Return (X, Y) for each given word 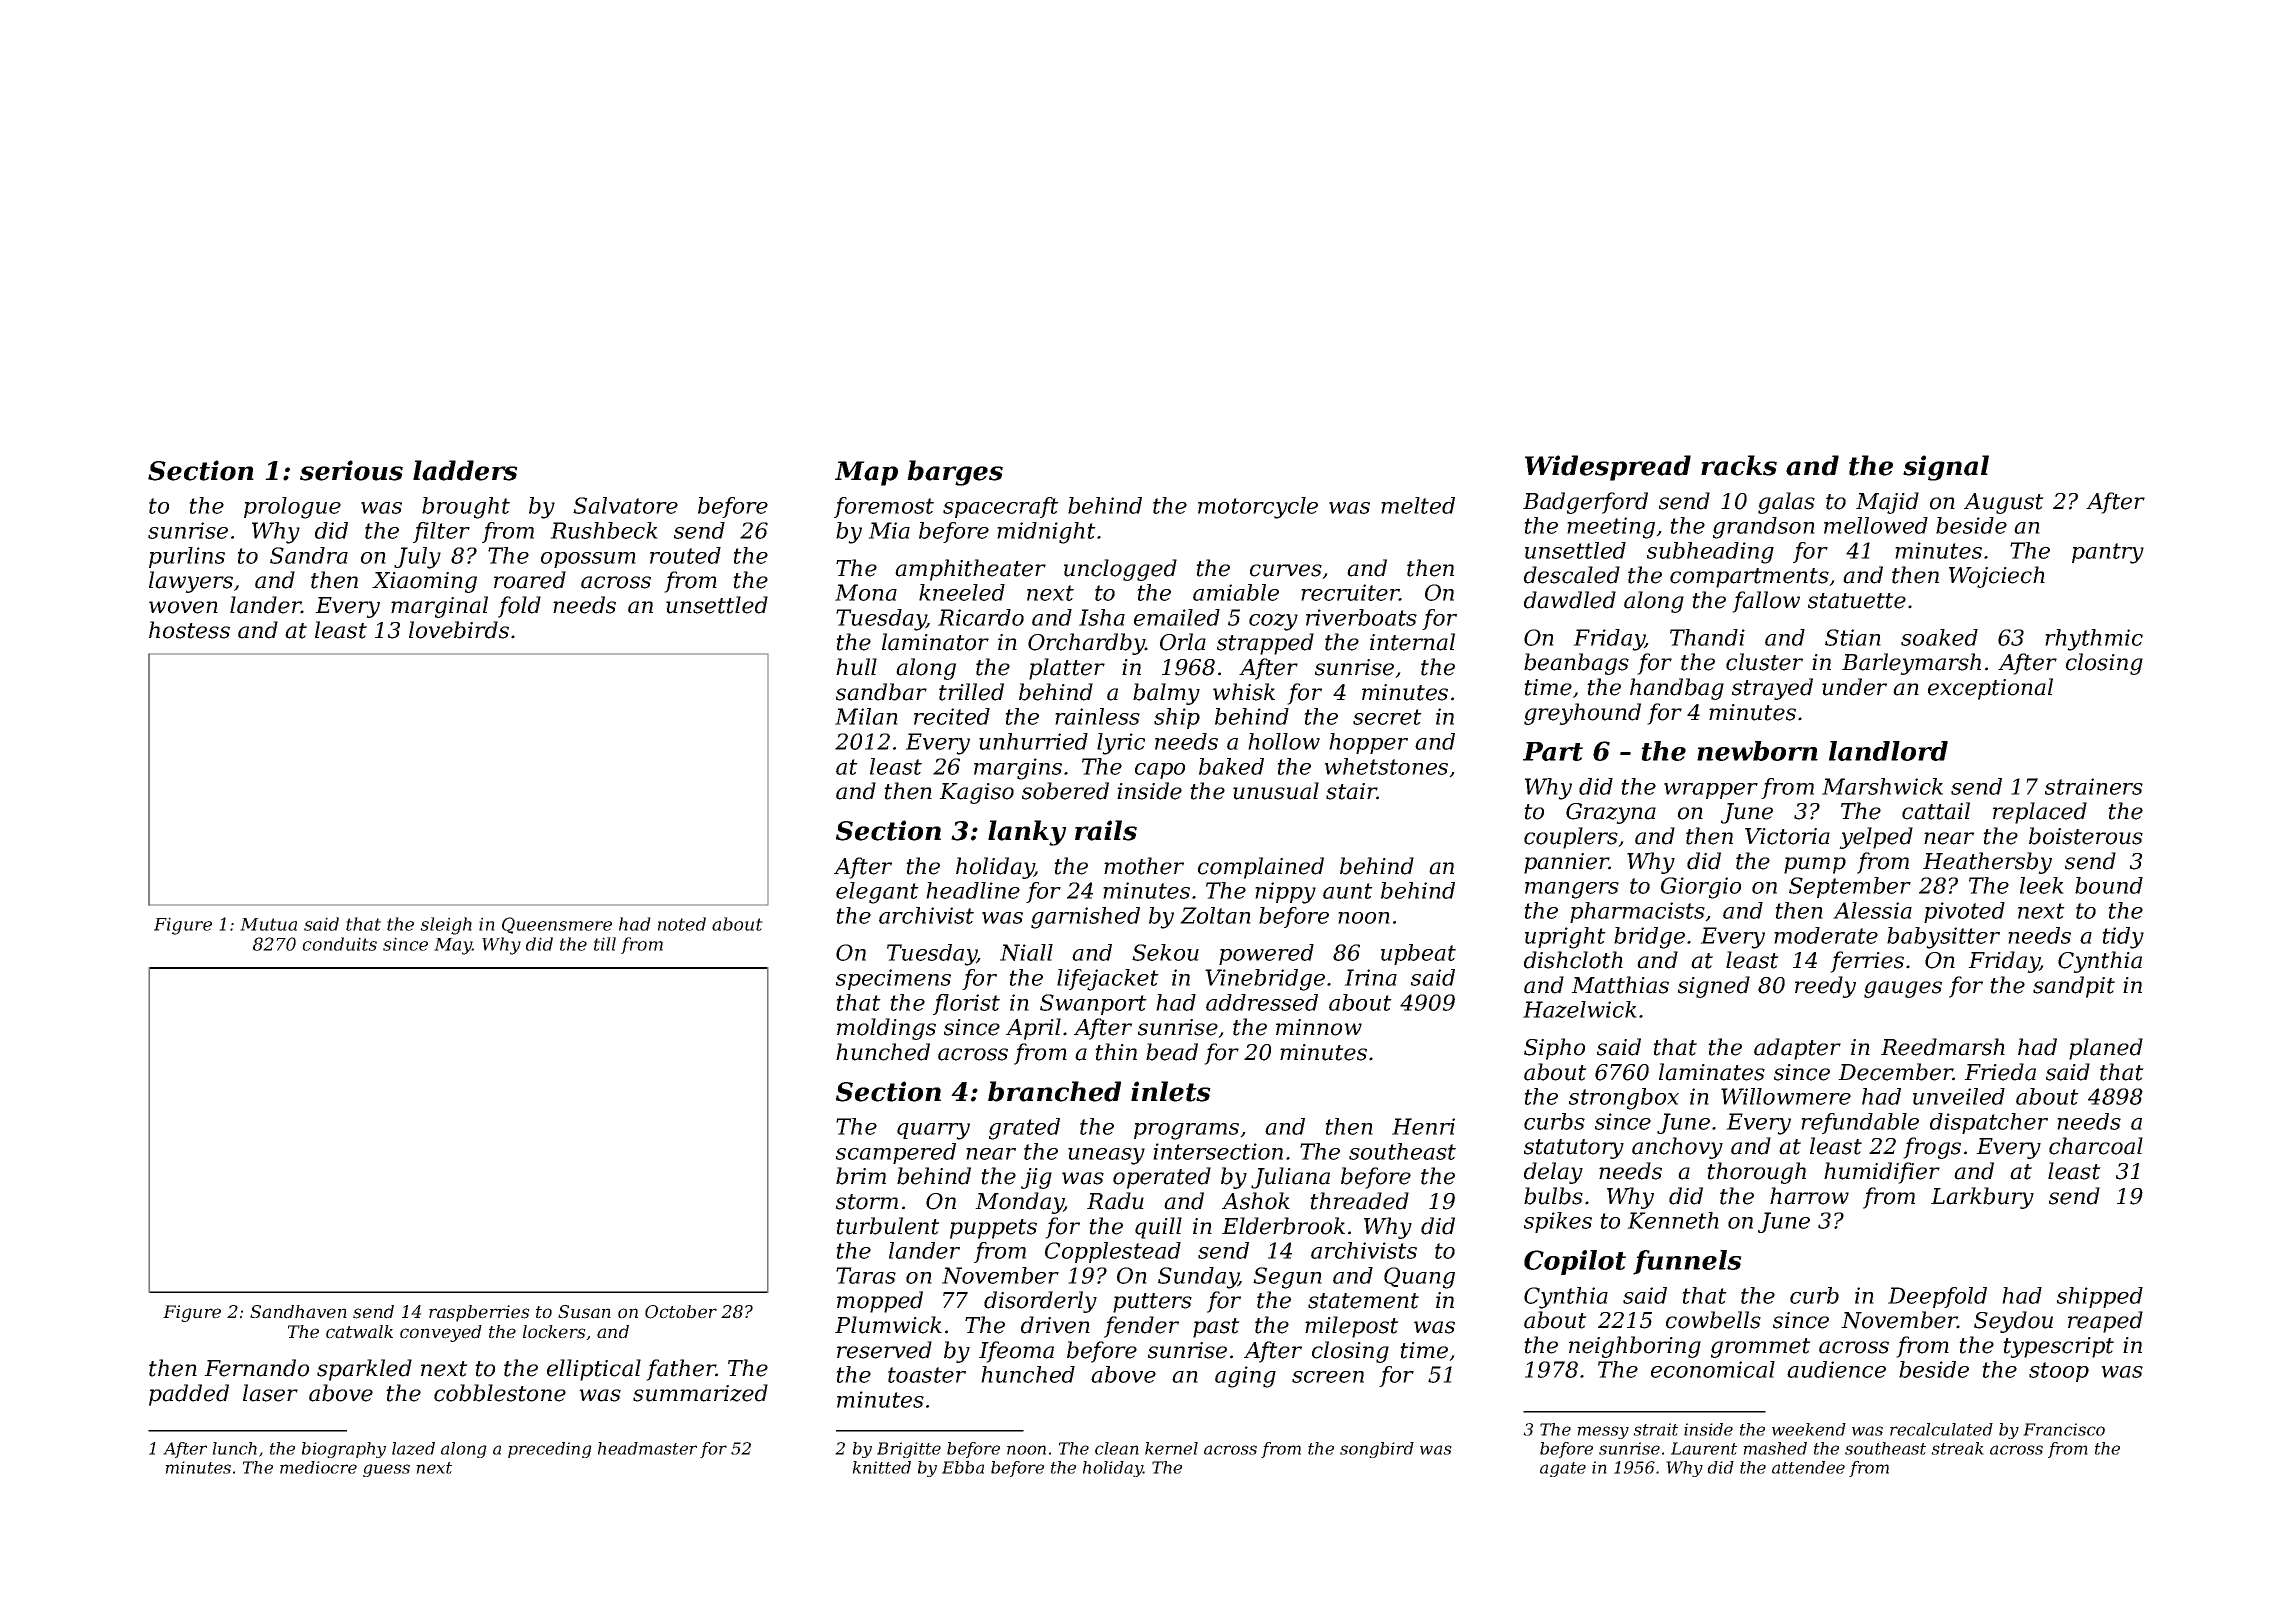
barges (955, 473)
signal (1946, 468)
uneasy (1106, 1156)
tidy (2123, 938)
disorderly (1040, 1302)
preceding (550, 1450)
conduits (339, 944)
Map (866, 473)
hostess (189, 630)
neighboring (1635, 1347)
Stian (1853, 637)
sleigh (446, 926)
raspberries (479, 1313)
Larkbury (1982, 1198)
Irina (1370, 977)
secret (1387, 717)
